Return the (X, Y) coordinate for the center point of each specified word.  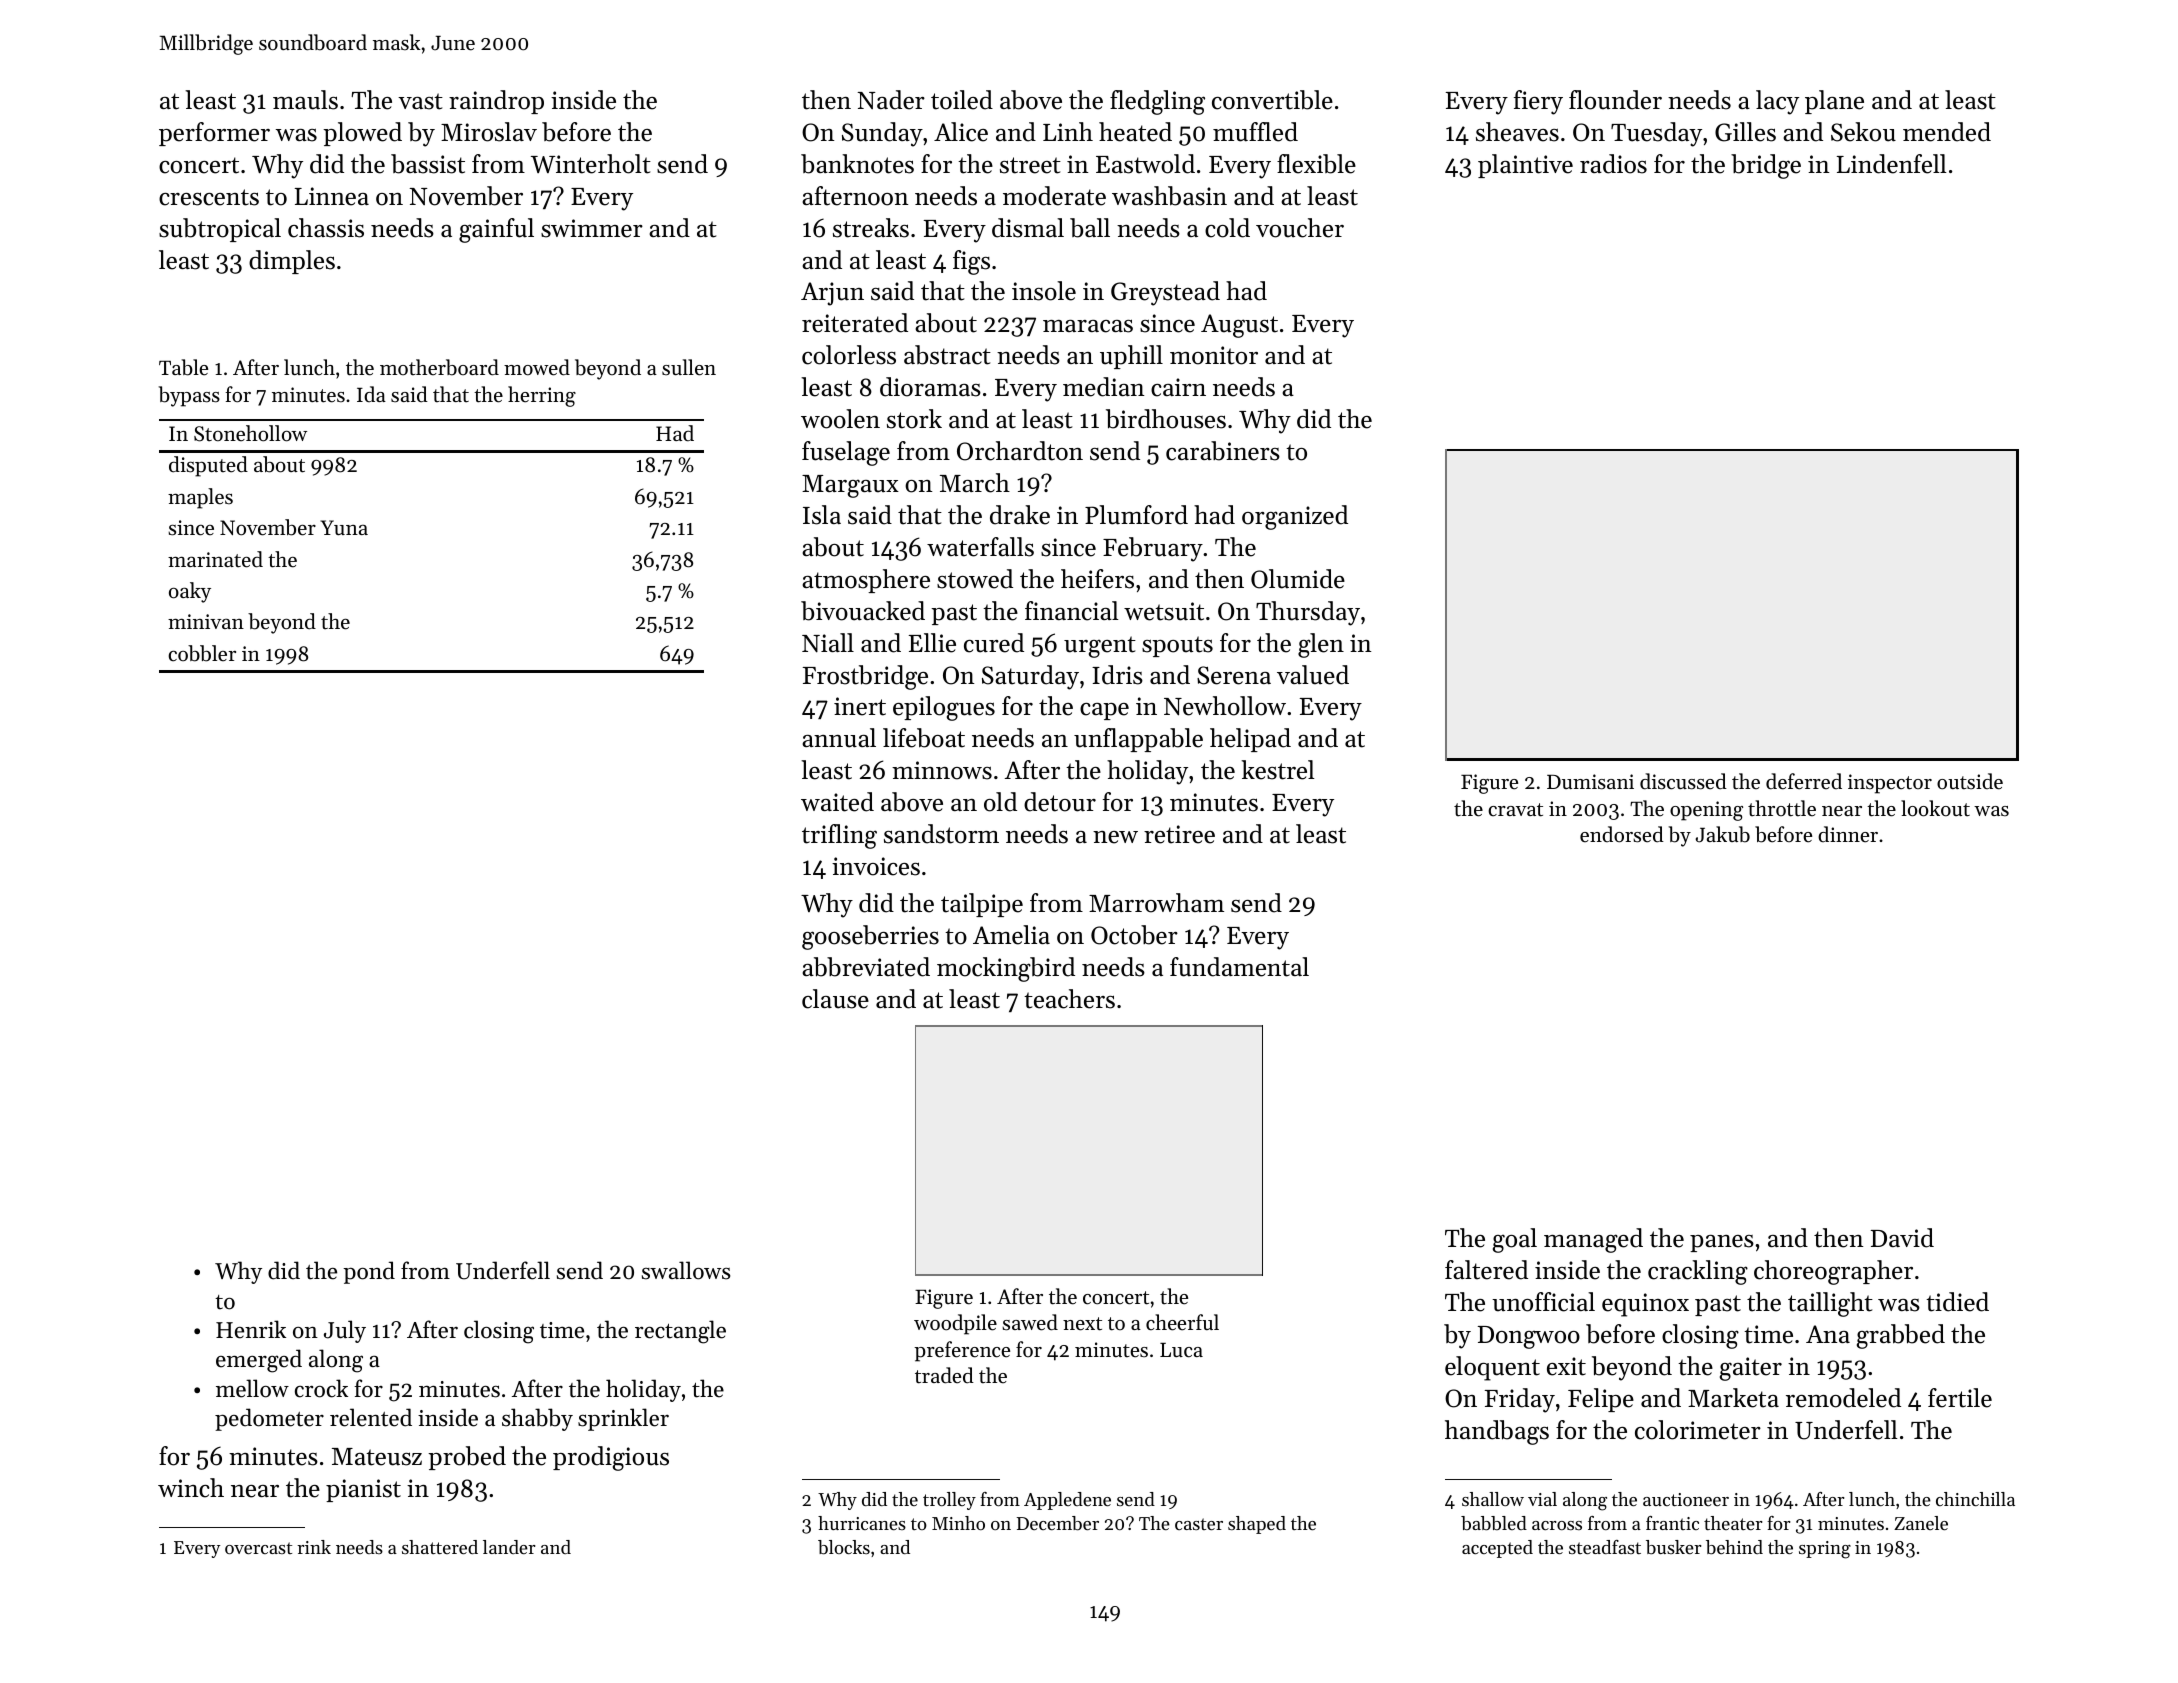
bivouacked (863, 611)
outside (1970, 781)
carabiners (1223, 451)
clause (835, 999)
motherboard (439, 367)
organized (1295, 517)
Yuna (344, 527)
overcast (258, 1548)
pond (369, 1272)
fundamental (1239, 967)
